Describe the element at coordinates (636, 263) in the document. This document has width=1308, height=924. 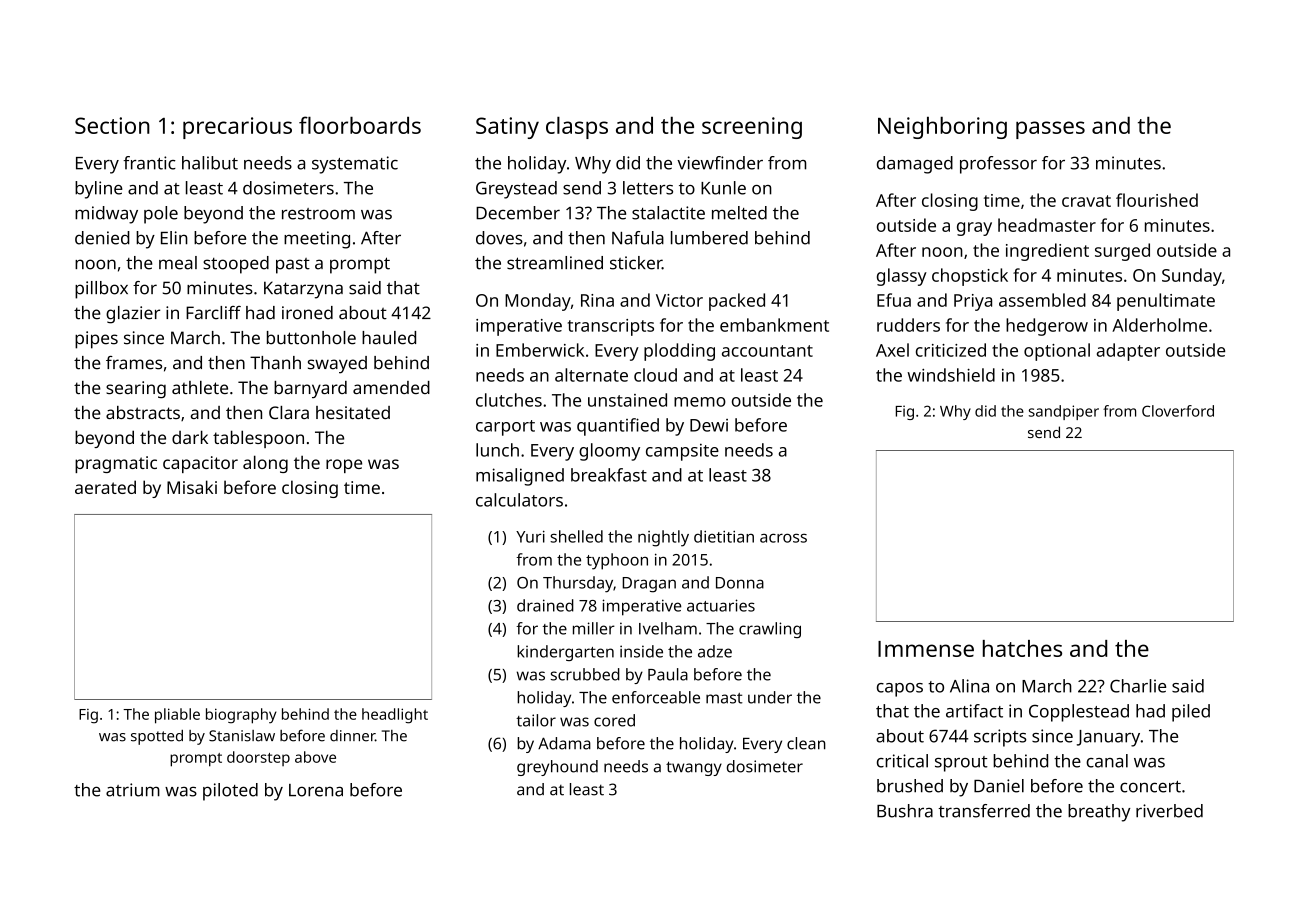
I see `sticker` at that location.
